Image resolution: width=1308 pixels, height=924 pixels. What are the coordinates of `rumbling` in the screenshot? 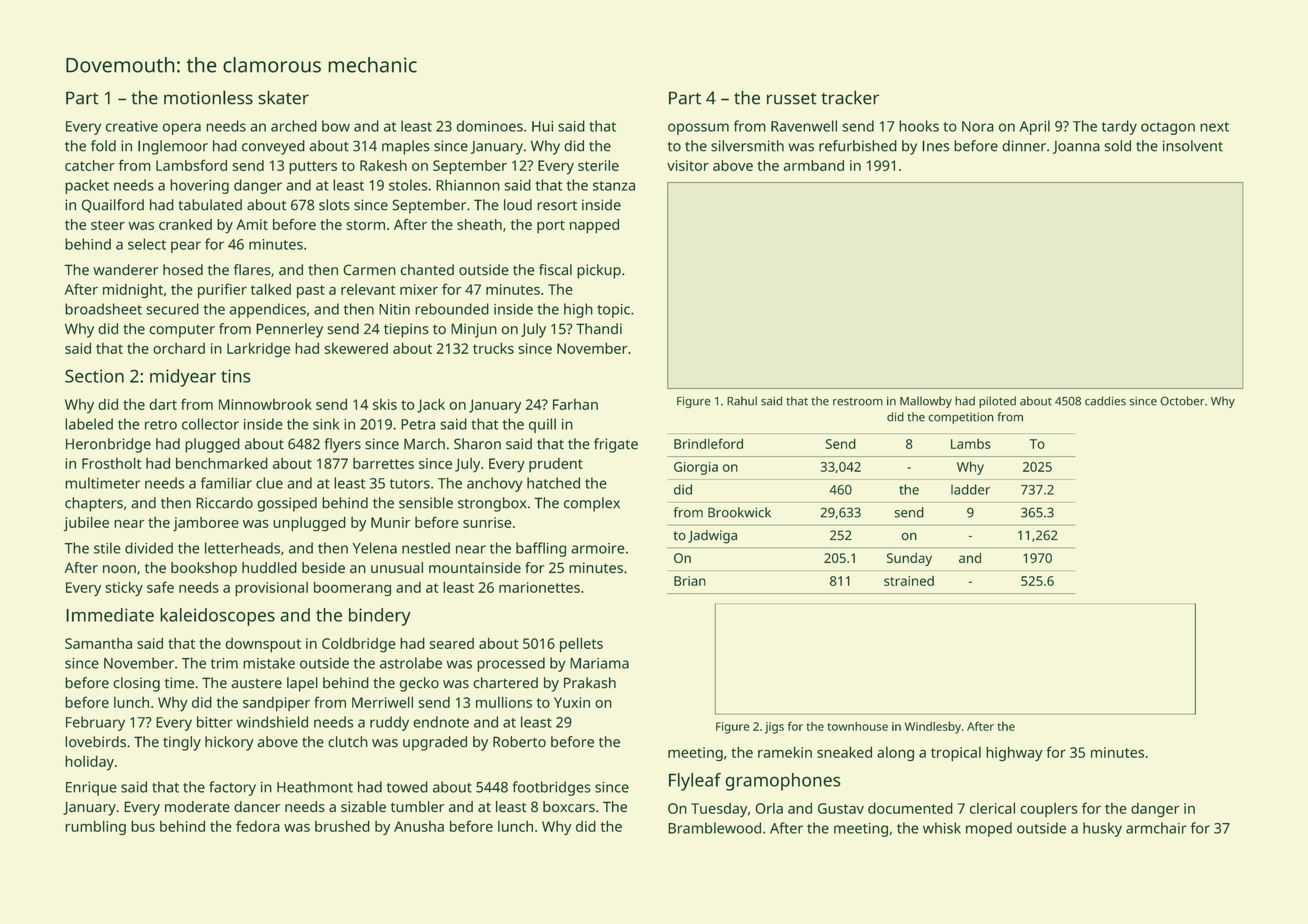 It's located at (95, 827).
